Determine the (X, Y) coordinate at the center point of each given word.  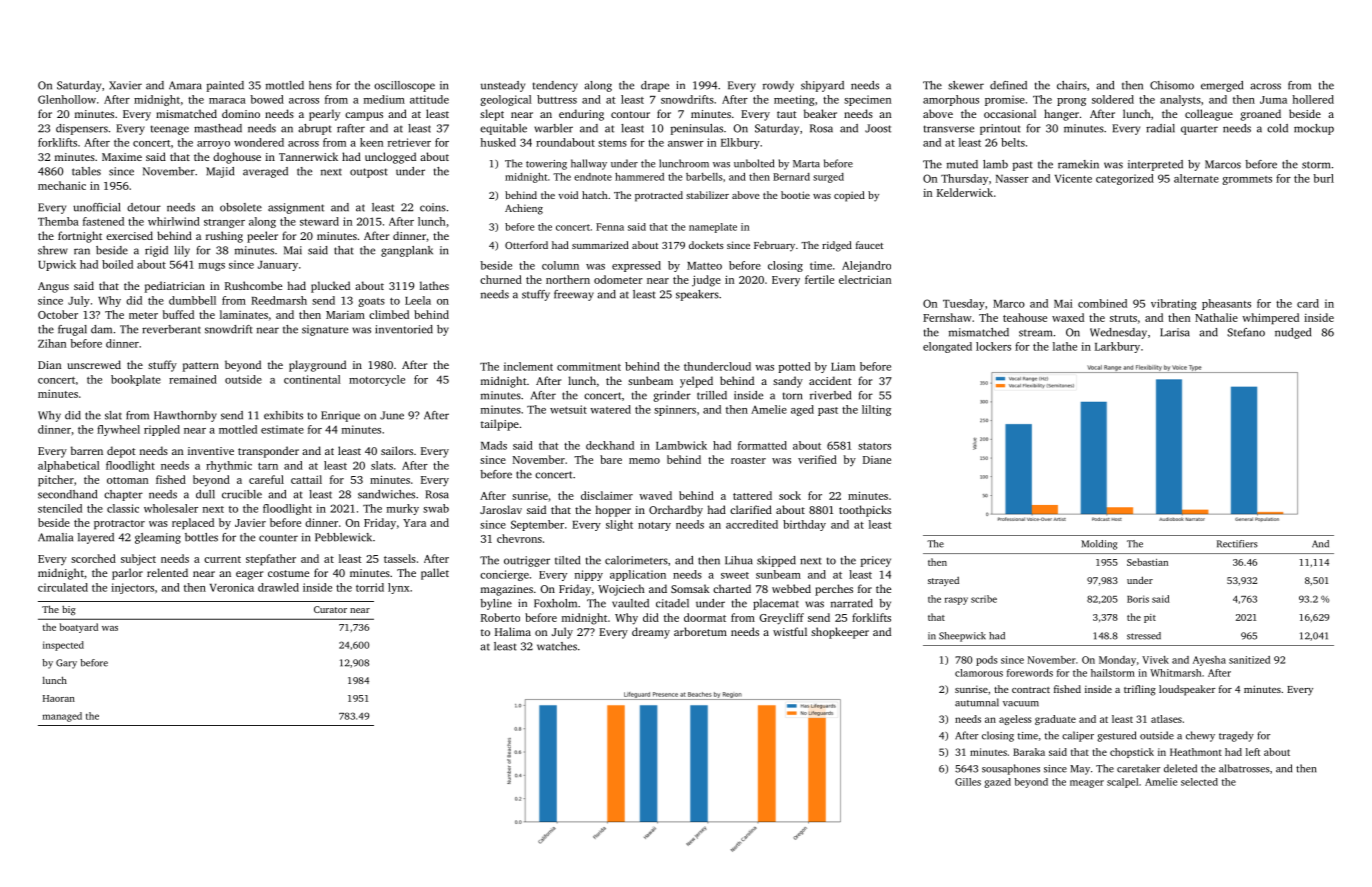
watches (557, 646)
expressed (636, 266)
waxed (1068, 317)
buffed (178, 314)
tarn (268, 466)
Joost (878, 128)
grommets (1247, 180)
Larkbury (1117, 347)
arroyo (213, 145)
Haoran (59, 698)
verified (817, 459)
